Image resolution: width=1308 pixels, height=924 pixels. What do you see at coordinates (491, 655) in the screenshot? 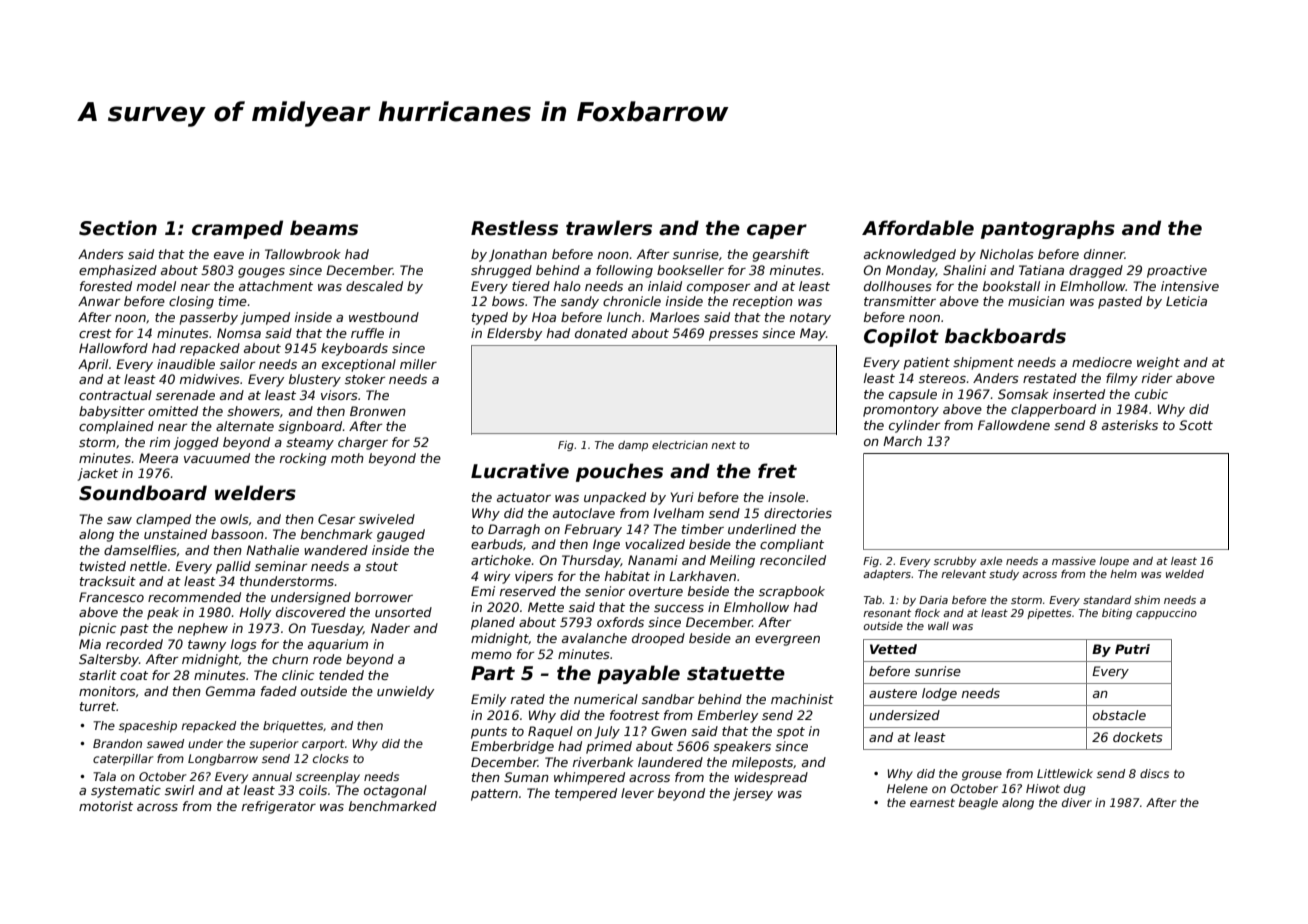
I see `memo` at bounding box center [491, 655].
